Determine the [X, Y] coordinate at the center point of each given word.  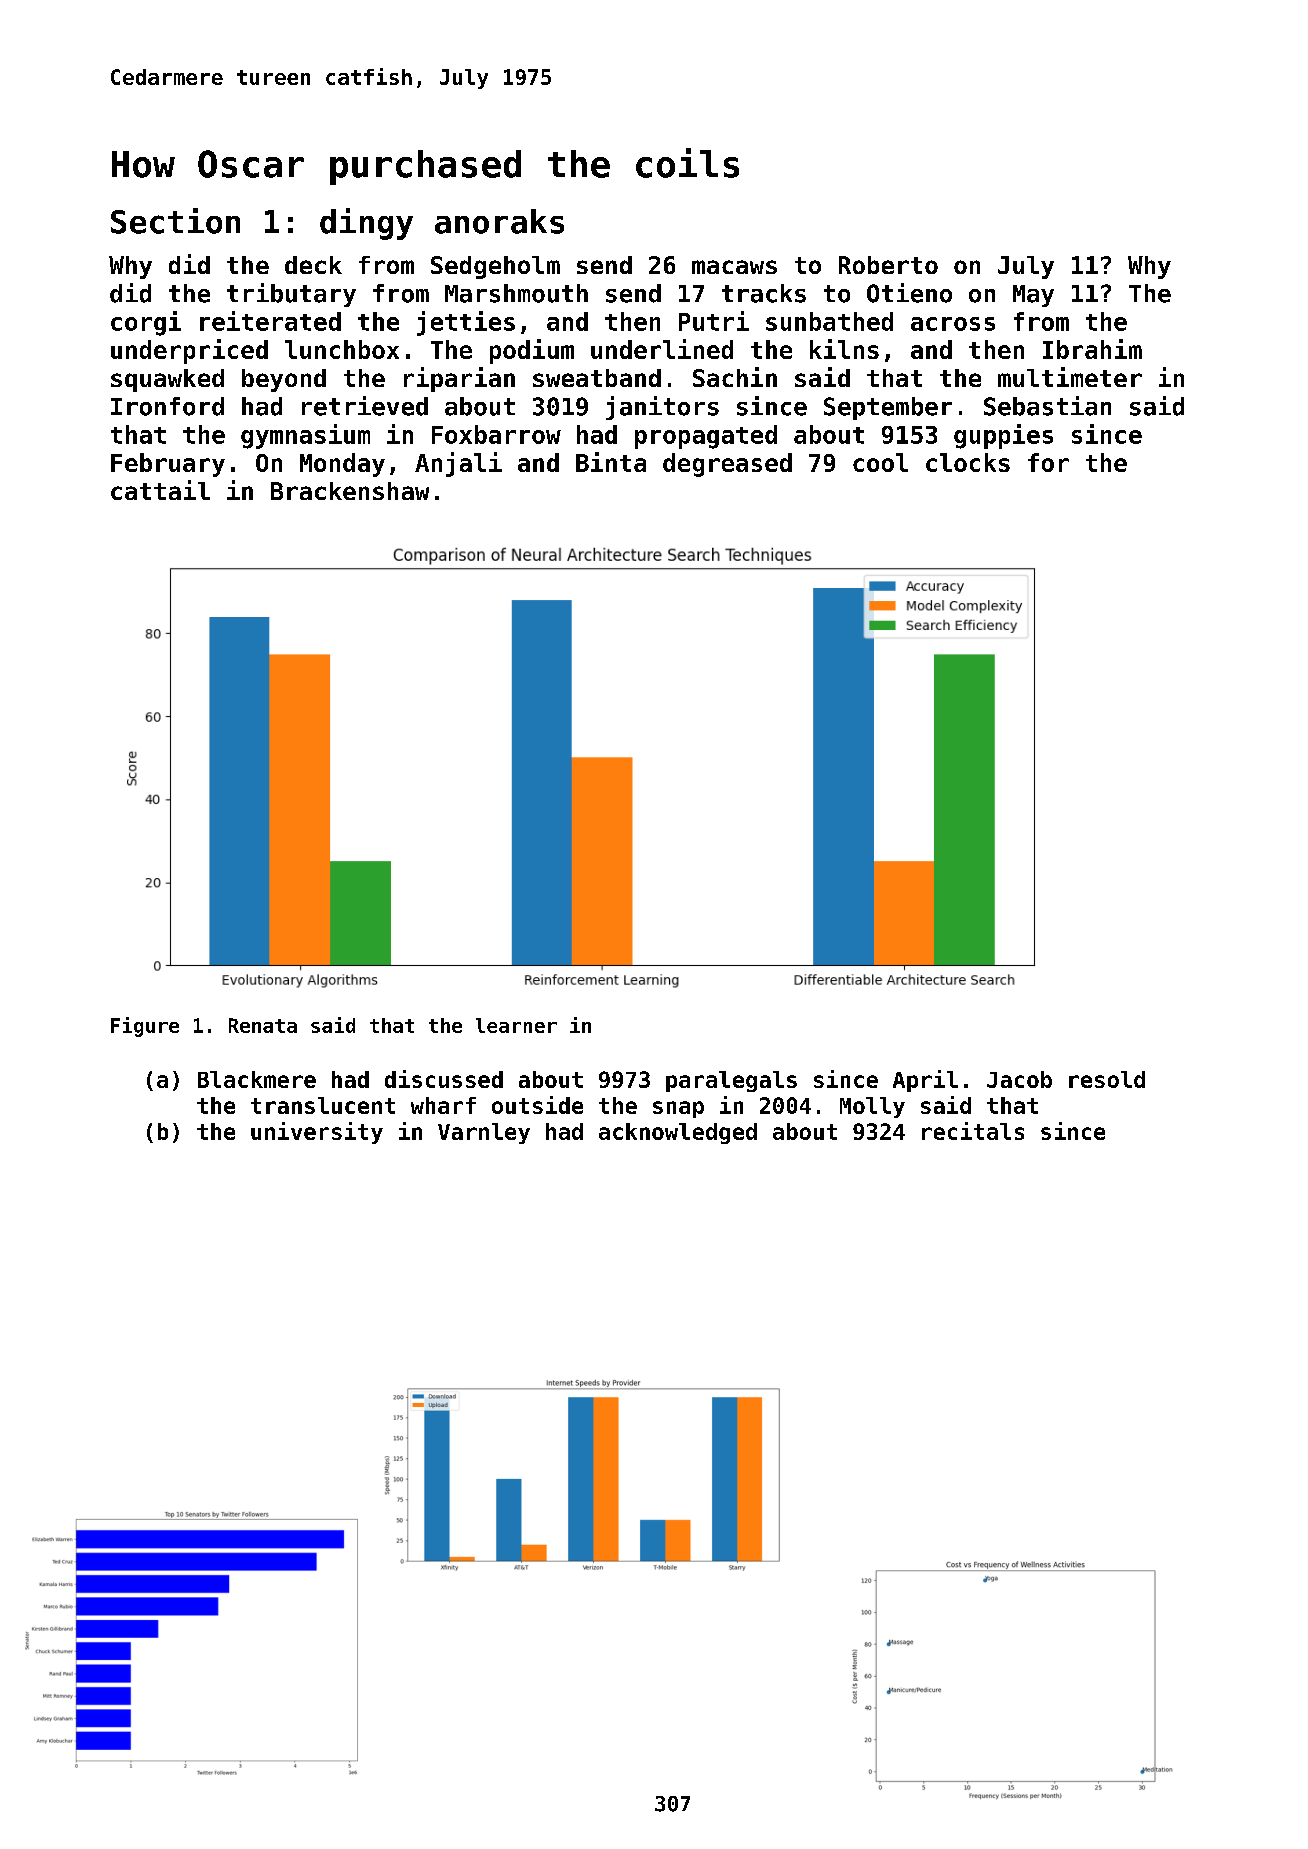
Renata [263, 1025]
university [317, 1133]
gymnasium [305, 436]
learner [516, 1025]
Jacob [1019, 1079]
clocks [968, 462]
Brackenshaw [350, 491]
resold [1107, 1079]
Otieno [909, 293]
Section [175, 221]
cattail [160, 490]
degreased [727, 465]
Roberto [888, 265]
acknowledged [678, 1133]
